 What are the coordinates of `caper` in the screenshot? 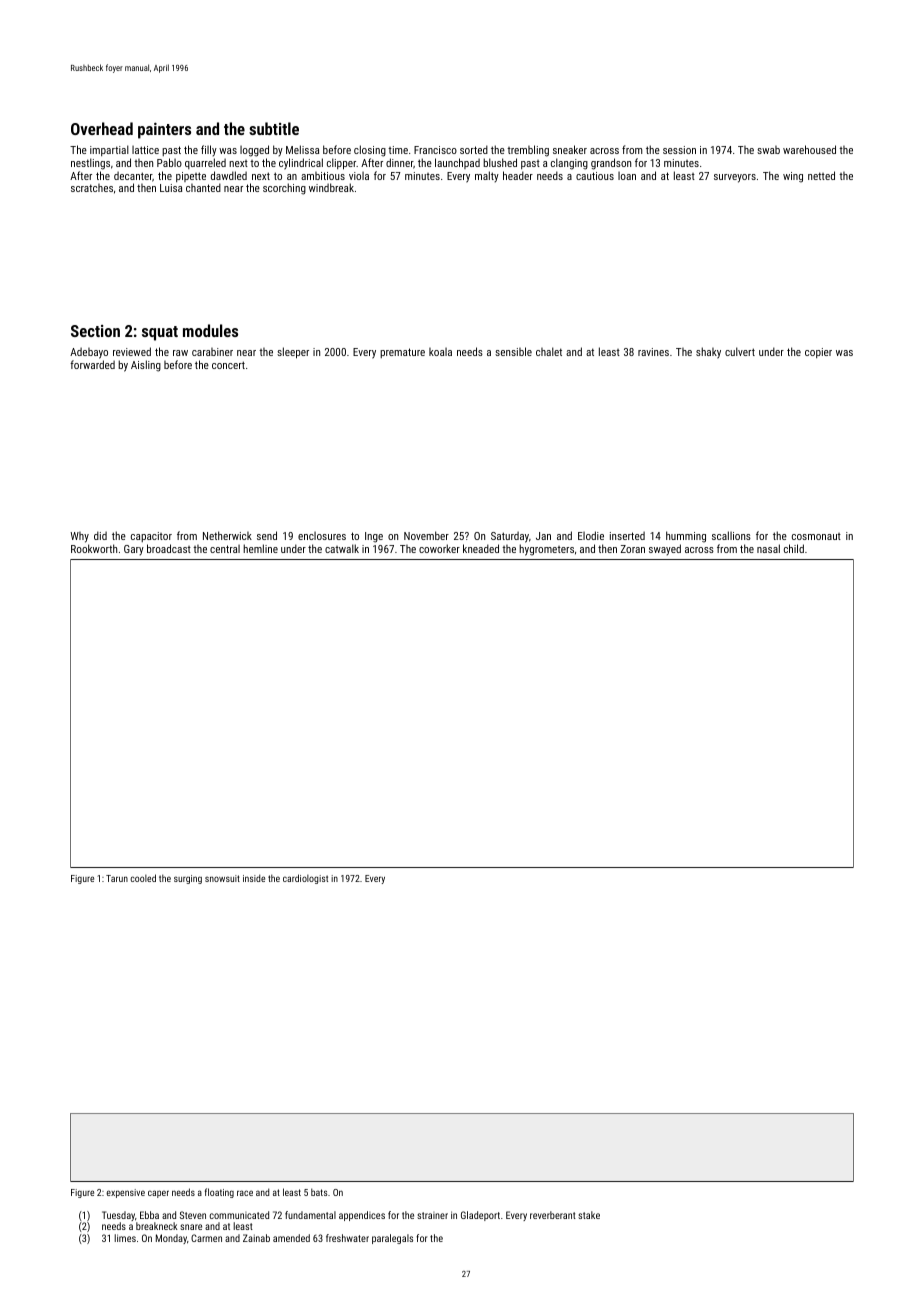 It's located at (158, 1194).
